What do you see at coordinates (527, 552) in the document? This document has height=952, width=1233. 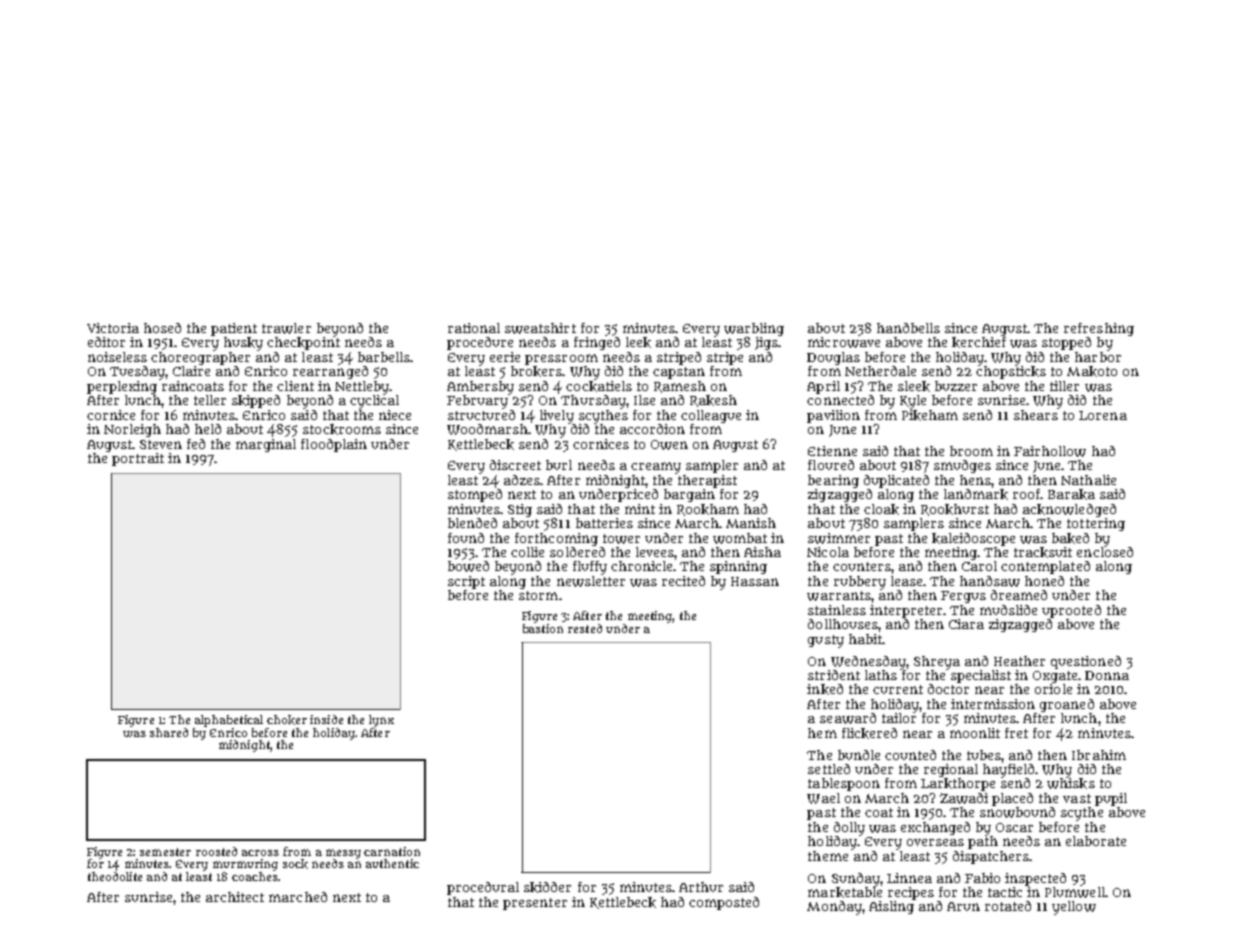 I see `collie` at bounding box center [527, 552].
